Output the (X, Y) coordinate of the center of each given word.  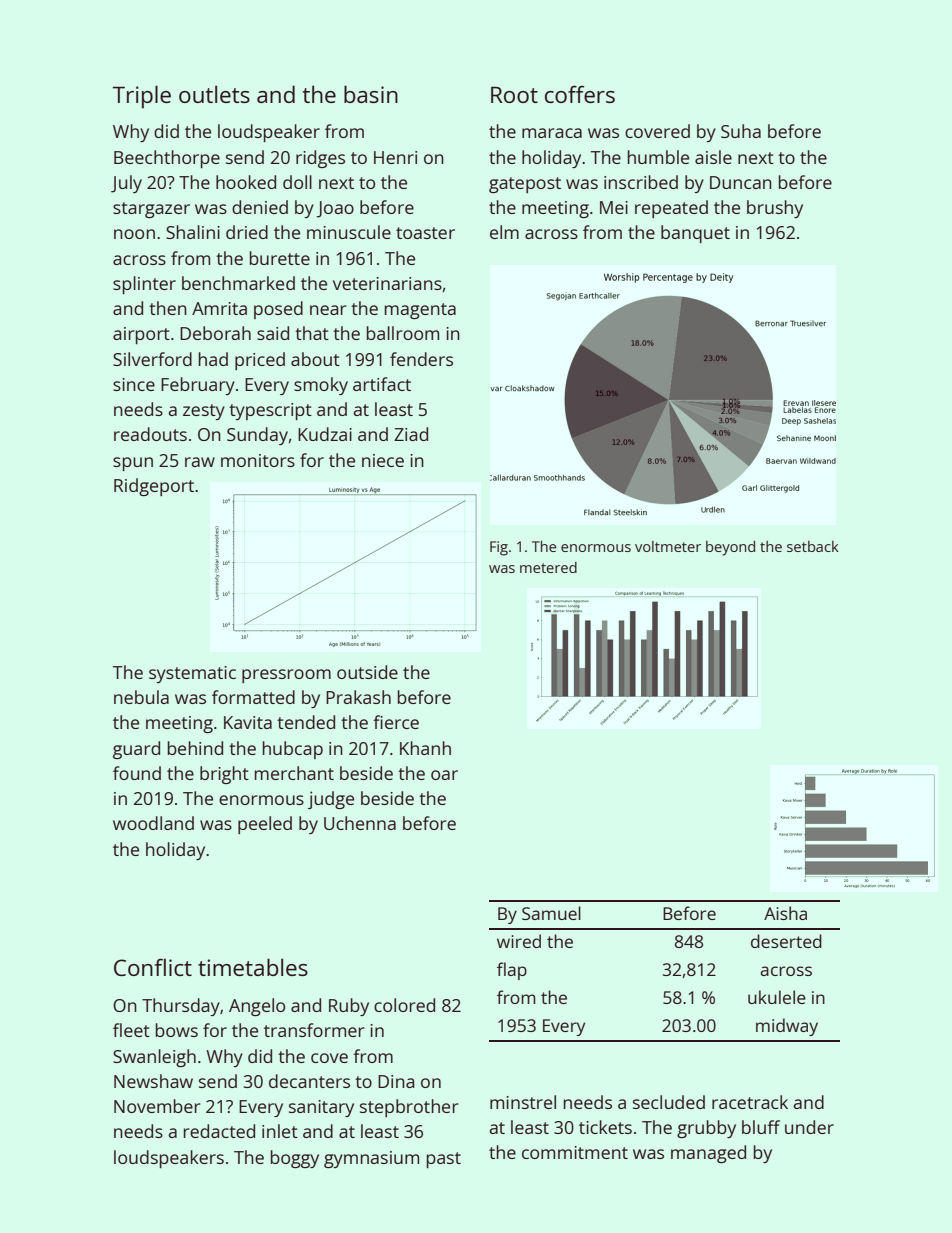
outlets (214, 94)
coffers (580, 94)
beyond (730, 548)
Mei (614, 207)
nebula (141, 697)
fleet (131, 1030)
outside (367, 672)
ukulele (777, 997)
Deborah (215, 333)
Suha (741, 131)
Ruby (349, 1007)
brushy (775, 209)
